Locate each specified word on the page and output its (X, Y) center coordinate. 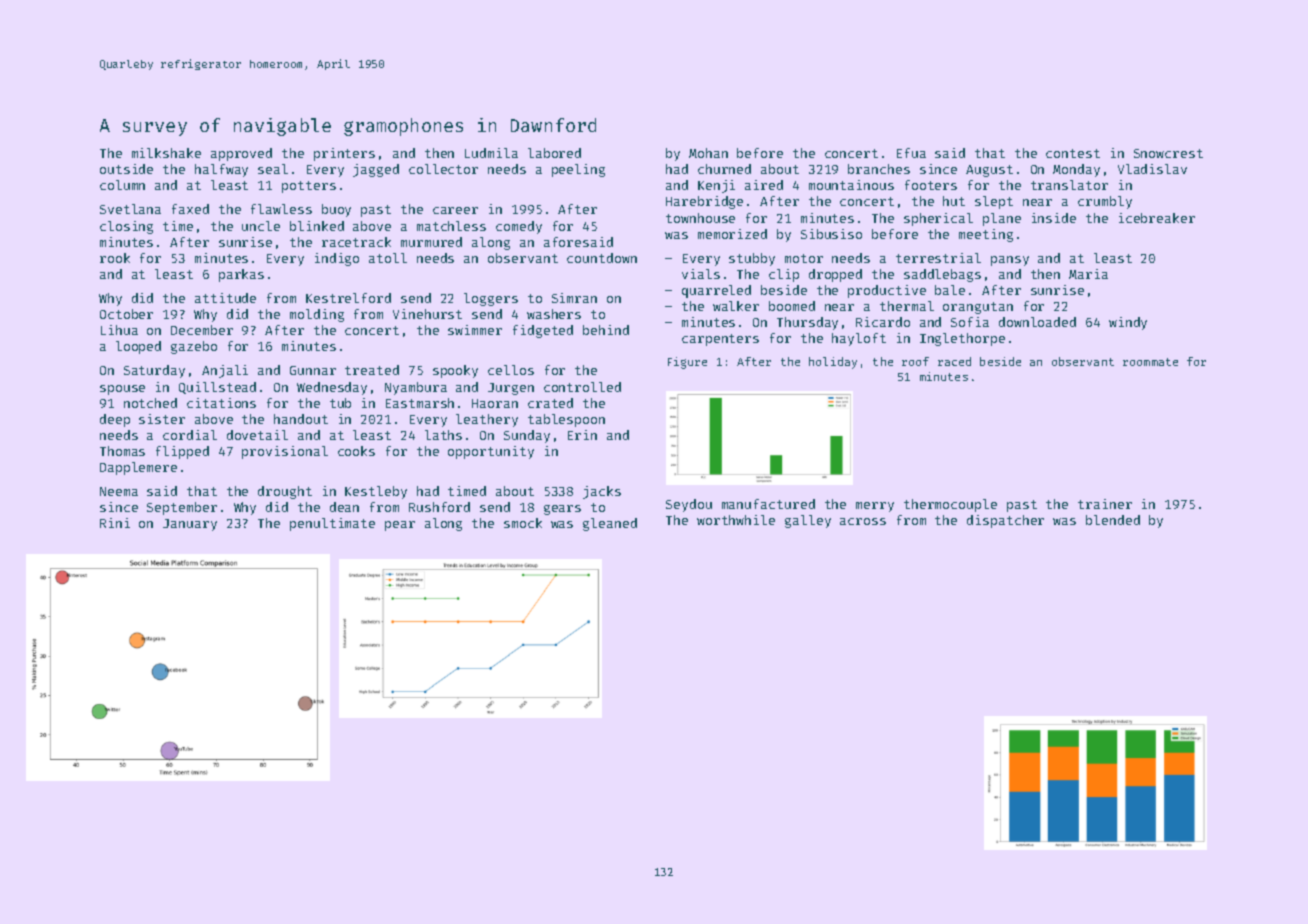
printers (344, 154)
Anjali (225, 371)
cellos (511, 370)
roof (915, 361)
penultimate (332, 524)
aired (764, 185)
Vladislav (1152, 169)
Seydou (689, 505)
